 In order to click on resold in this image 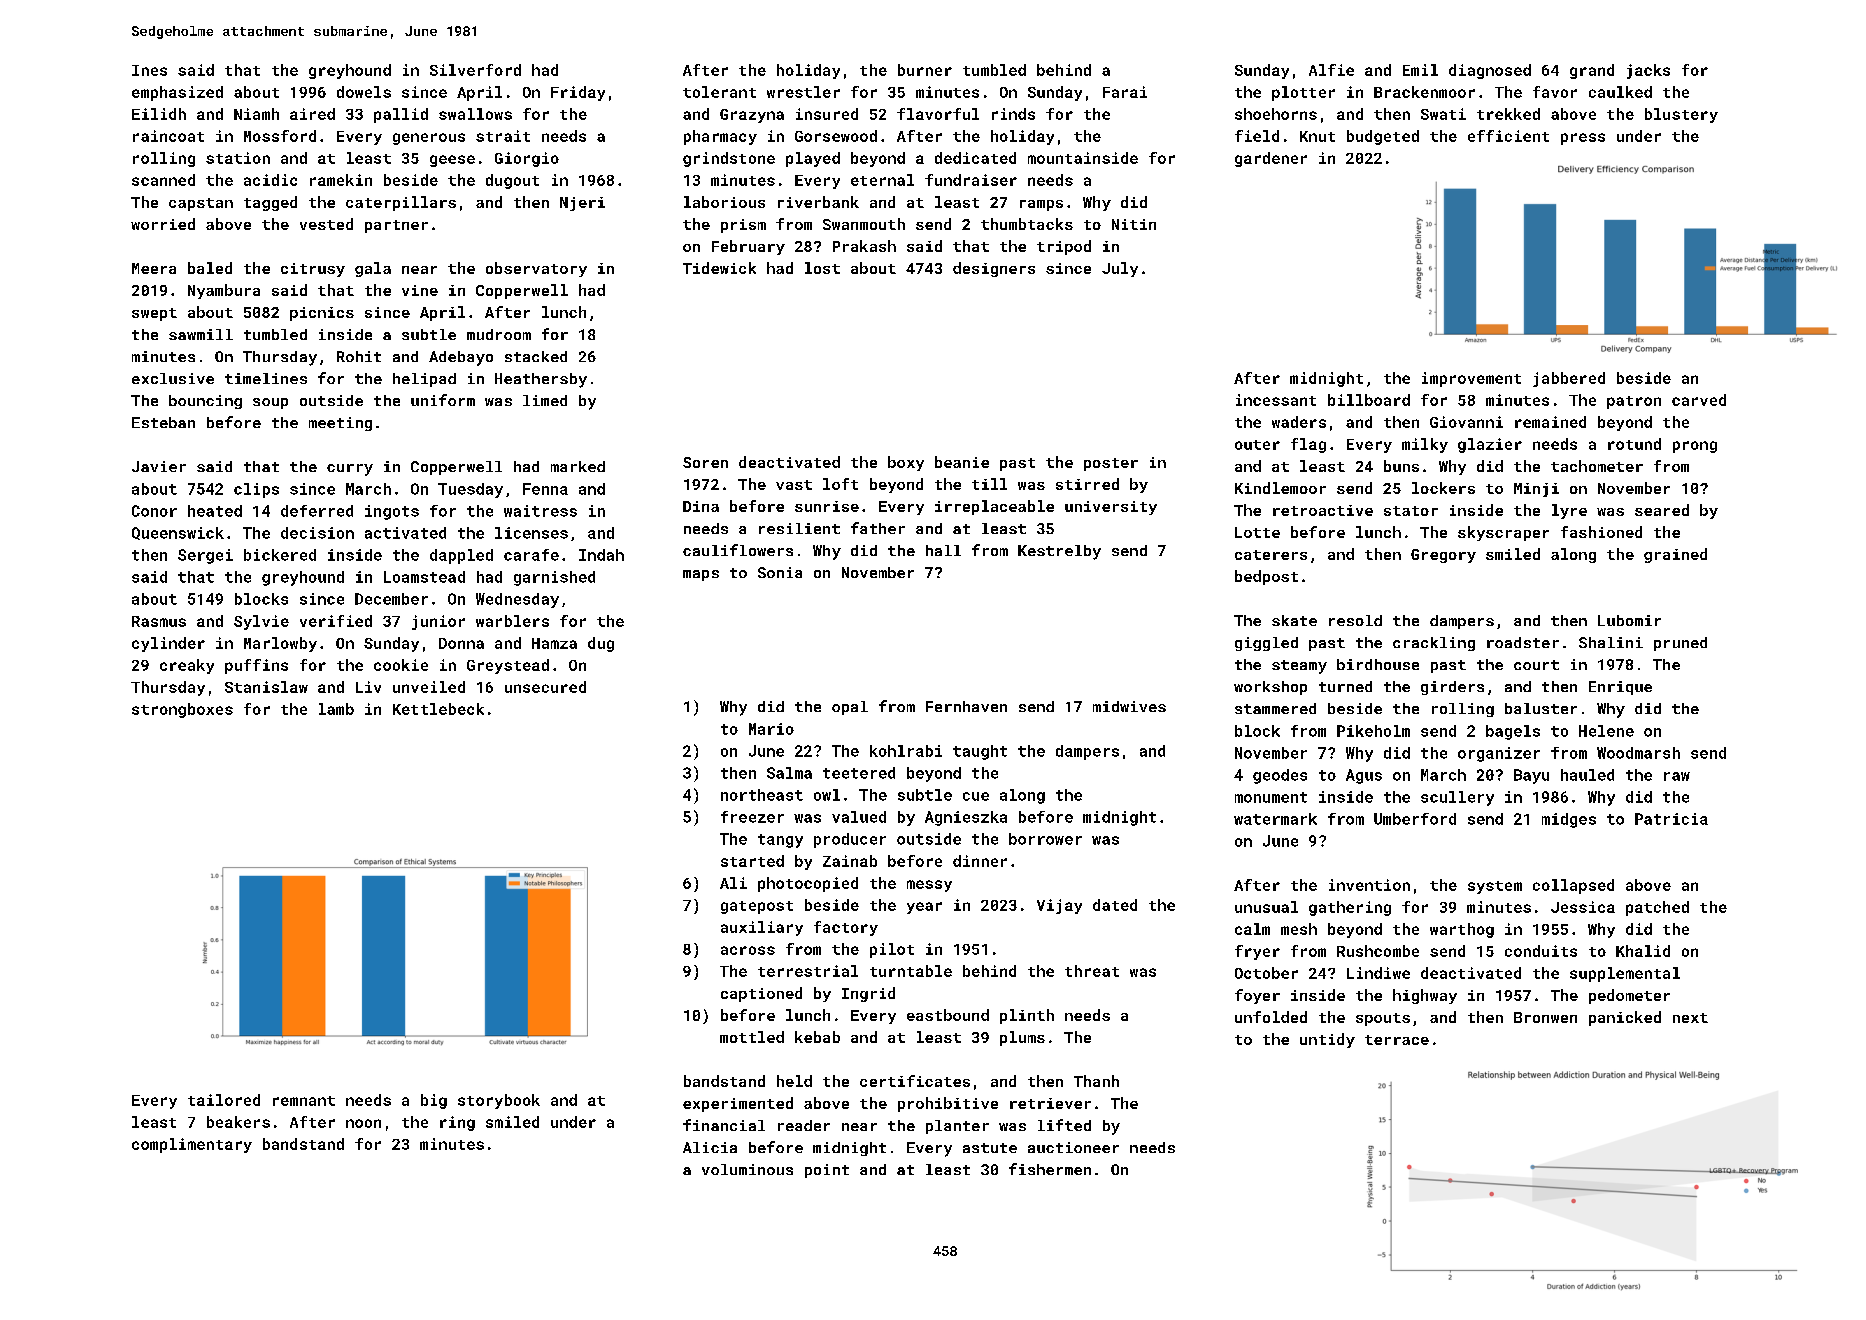, I will do `click(1355, 620)`.
